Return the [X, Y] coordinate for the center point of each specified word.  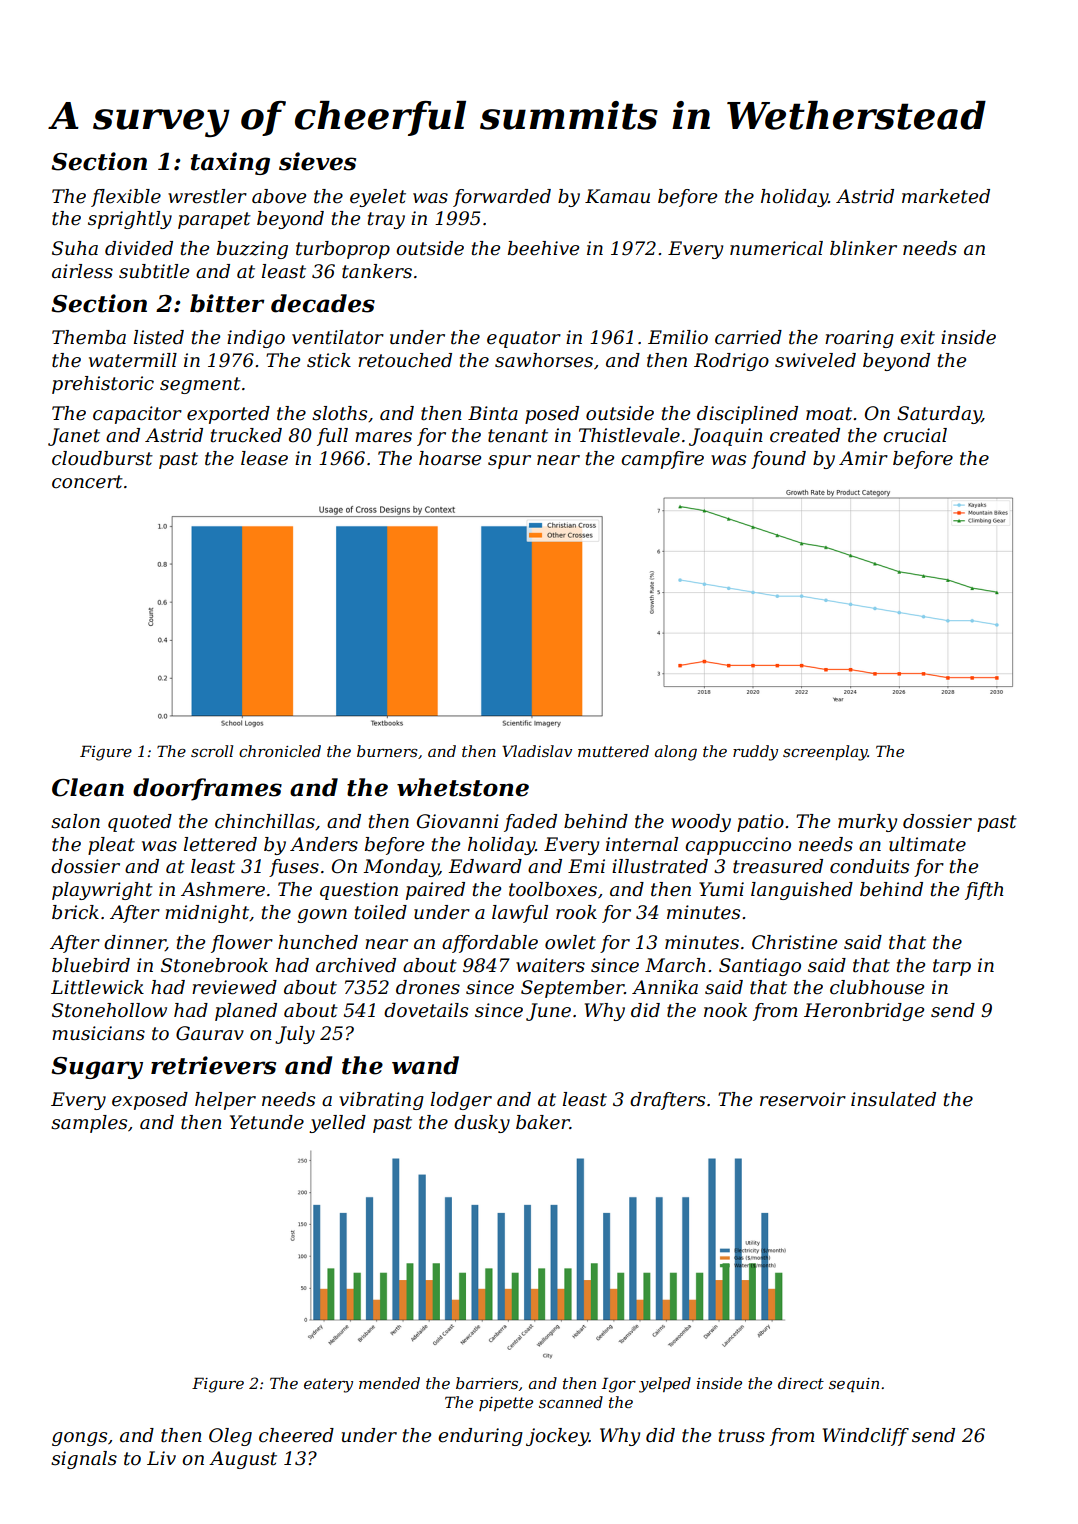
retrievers [213, 1065]
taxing [230, 163]
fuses [294, 868]
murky [867, 823]
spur [509, 462]
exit [917, 337]
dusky [482, 1124]
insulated [893, 1099]
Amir [863, 458]
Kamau [617, 196]
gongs [79, 1439]
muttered [613, 751]
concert [87, 482]
